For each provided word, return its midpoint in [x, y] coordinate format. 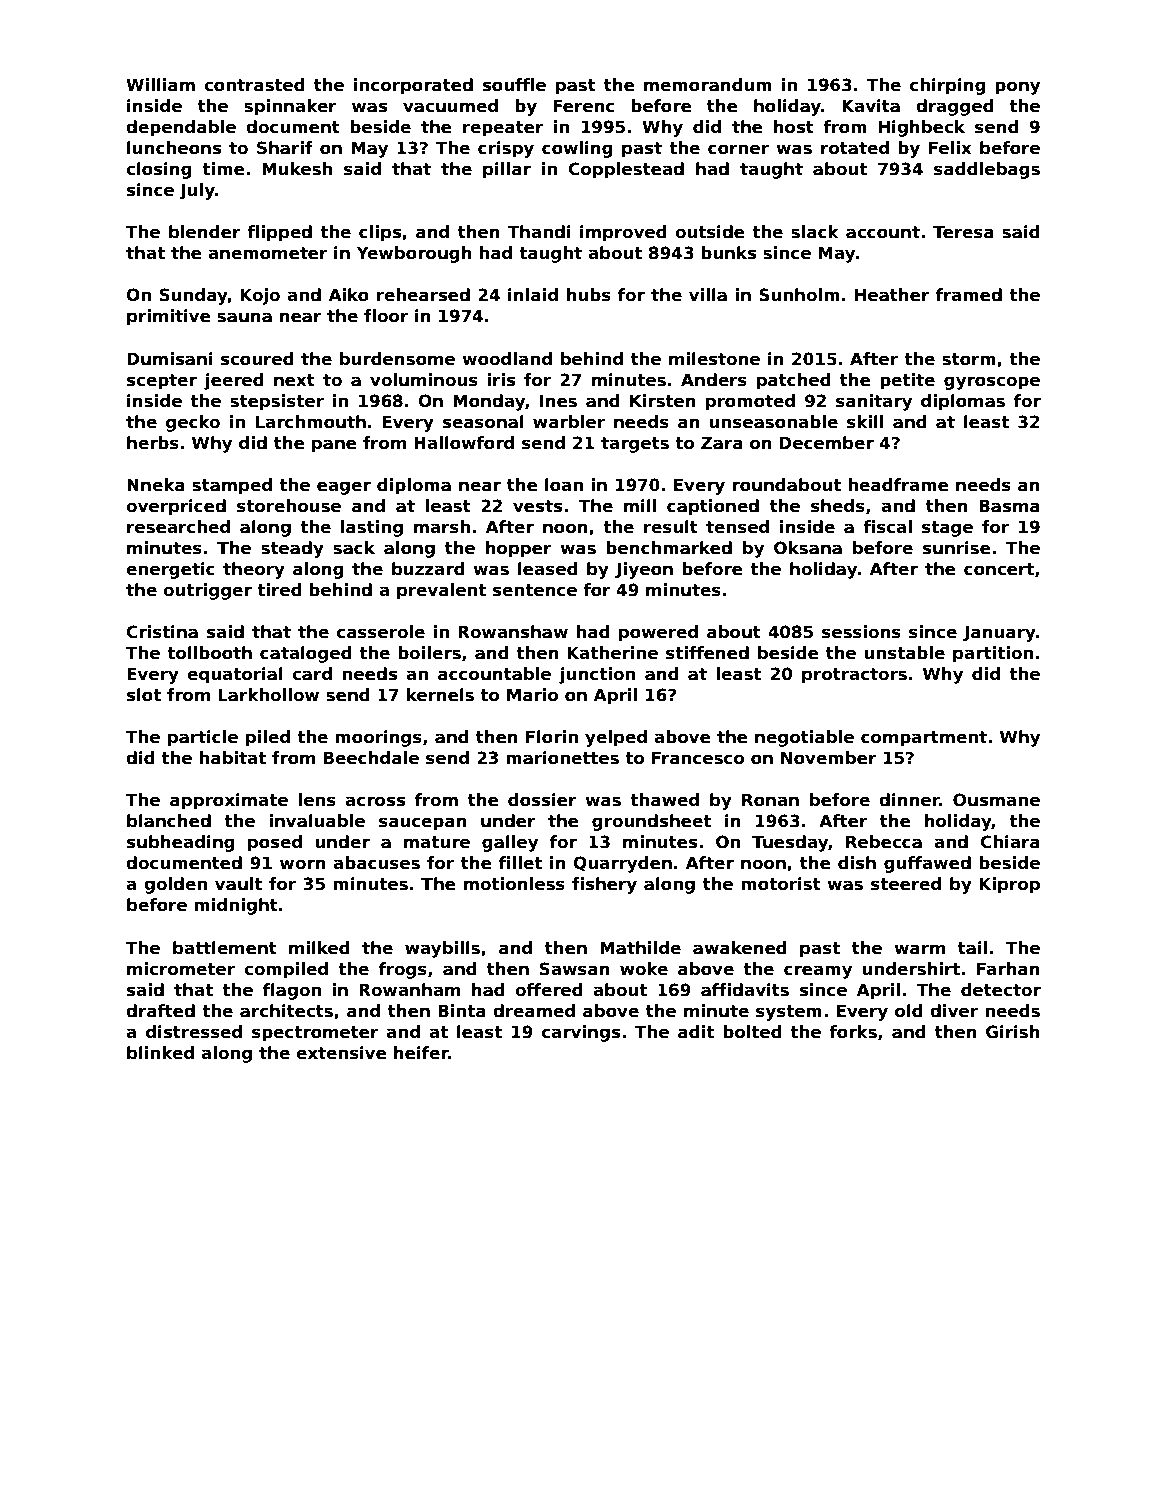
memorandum [708, 85]
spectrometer [315, 1034]
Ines [558, 401]
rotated [855, 148]
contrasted [254, 85]
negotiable [804, 738]
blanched [169, 821]
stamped [232, 486]
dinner [909, 800]
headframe [898, 485]
